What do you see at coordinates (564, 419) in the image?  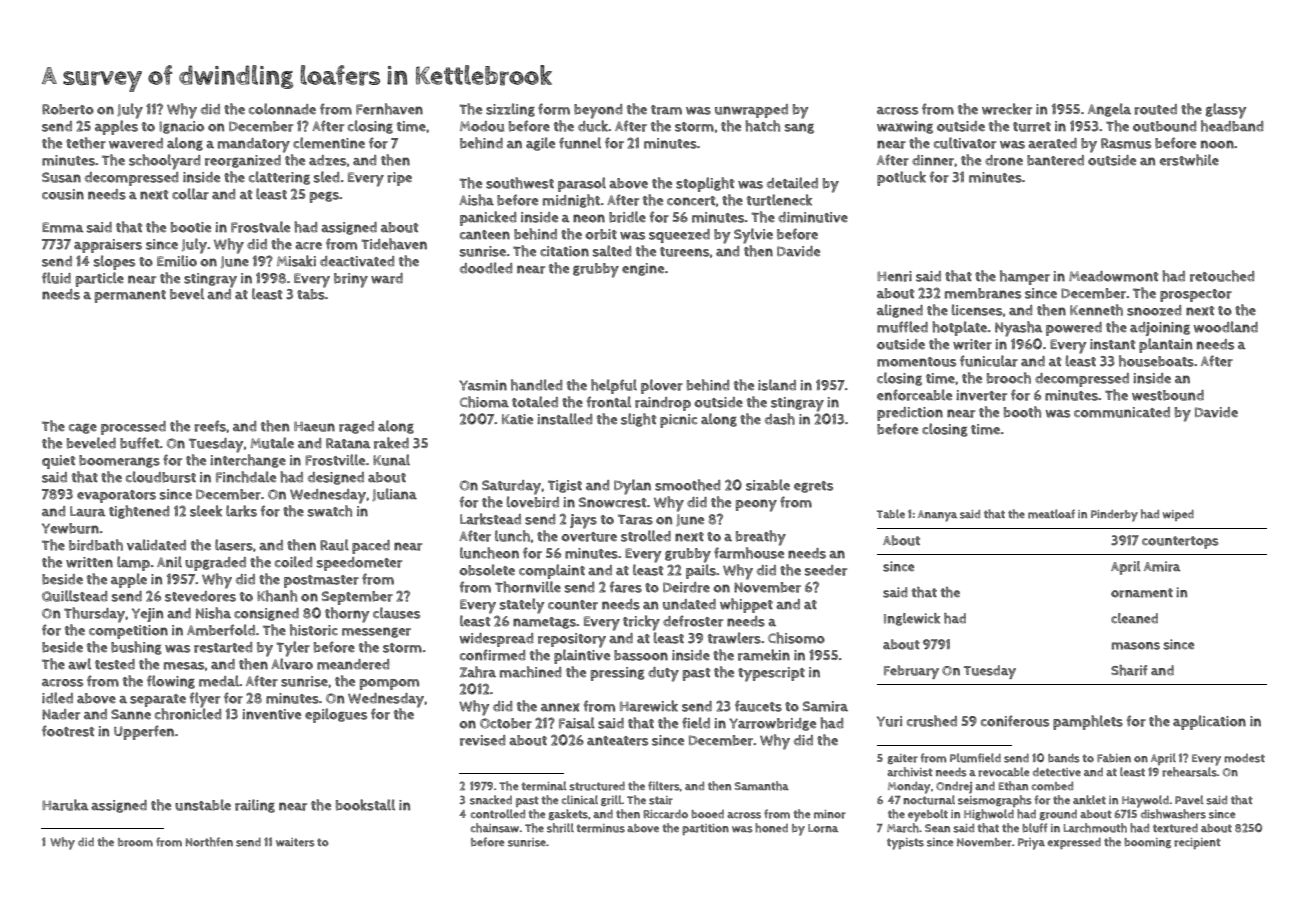 I see `installed` at bounding box center [564, 419].
